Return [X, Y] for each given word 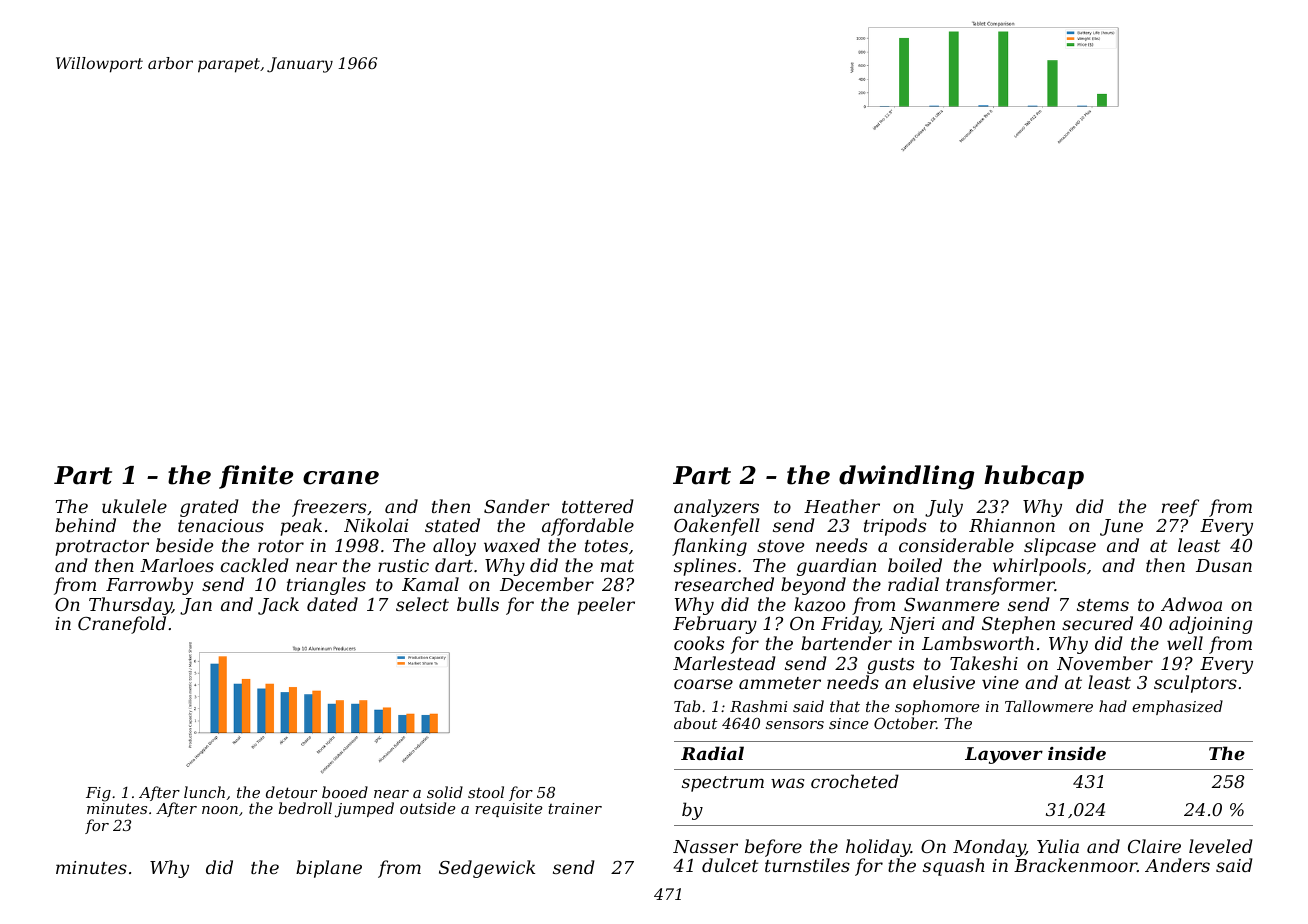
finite [256, 477]
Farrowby [149, 586]
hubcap [1034, 477]
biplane [329, 869]
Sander [517, 506]
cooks [699, 643]
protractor [102, 548]
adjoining [1211, 625]
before [773, 848]
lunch [204, 792]
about [695, 723]
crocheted [855, 781]
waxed [512, 545]
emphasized [1177, 707]
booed [345, 792]
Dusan [1224, 565]
